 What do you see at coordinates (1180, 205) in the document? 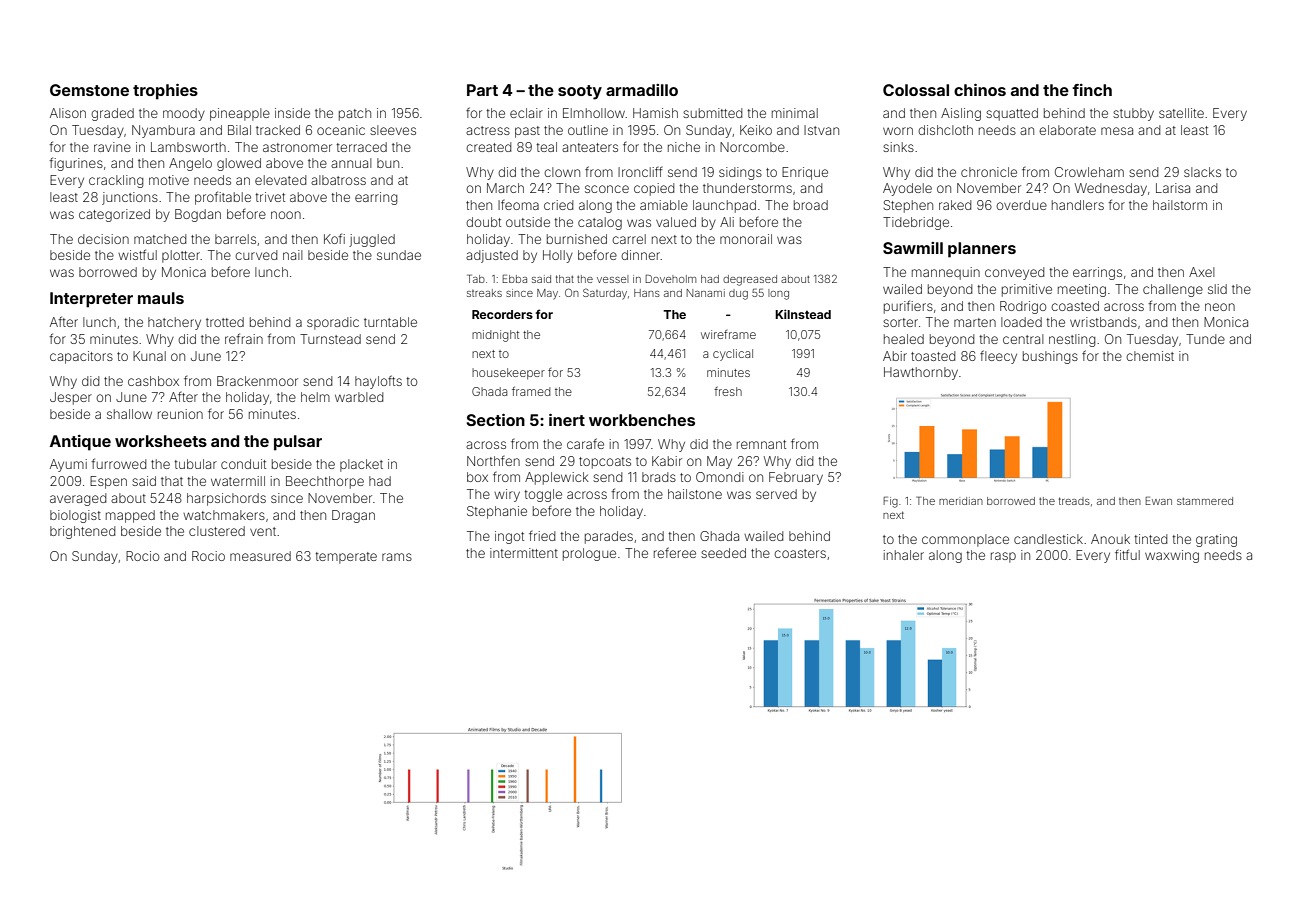
I see `hailstorm` at bounding box center [1180, 205].
